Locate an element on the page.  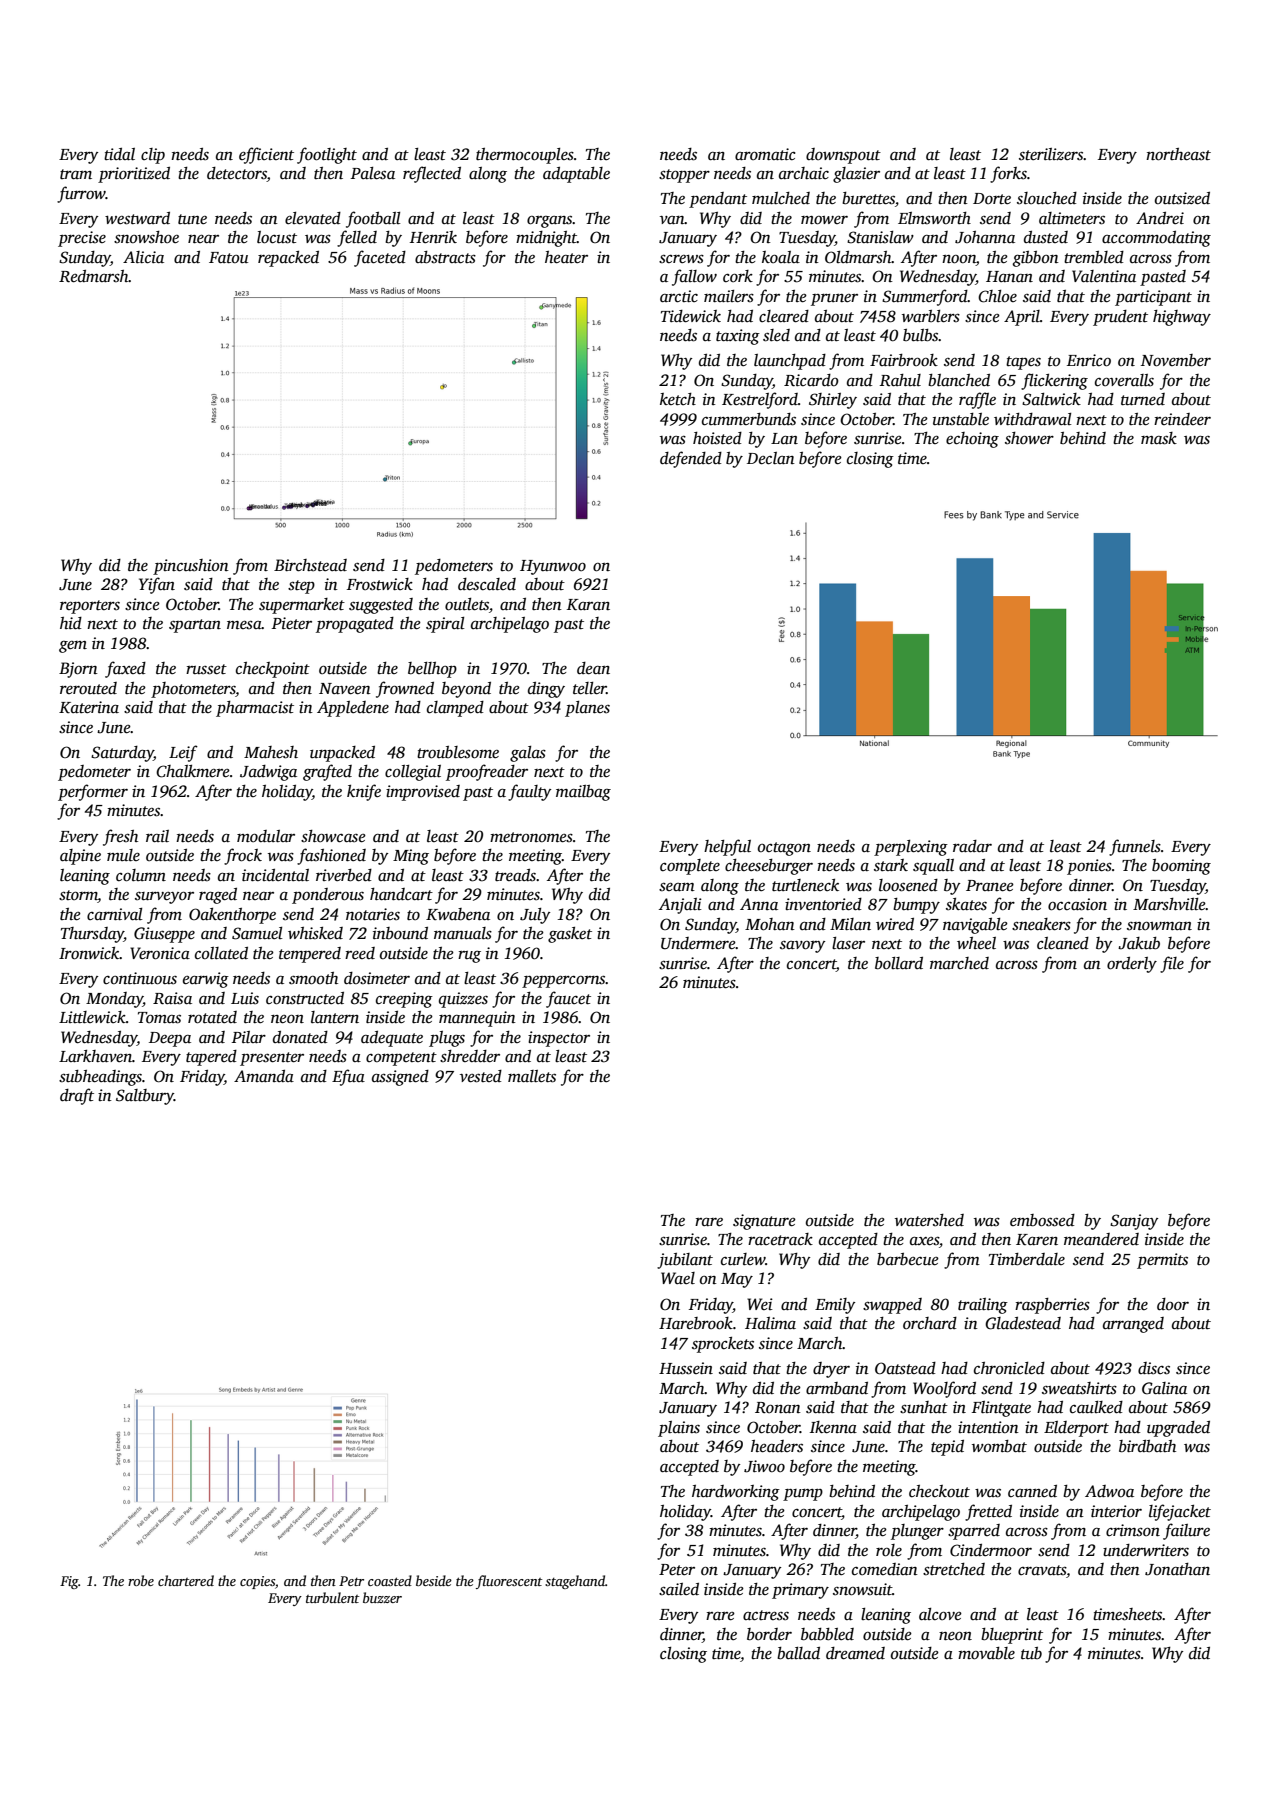
thermocouples is located at coordinates (525, 156).
